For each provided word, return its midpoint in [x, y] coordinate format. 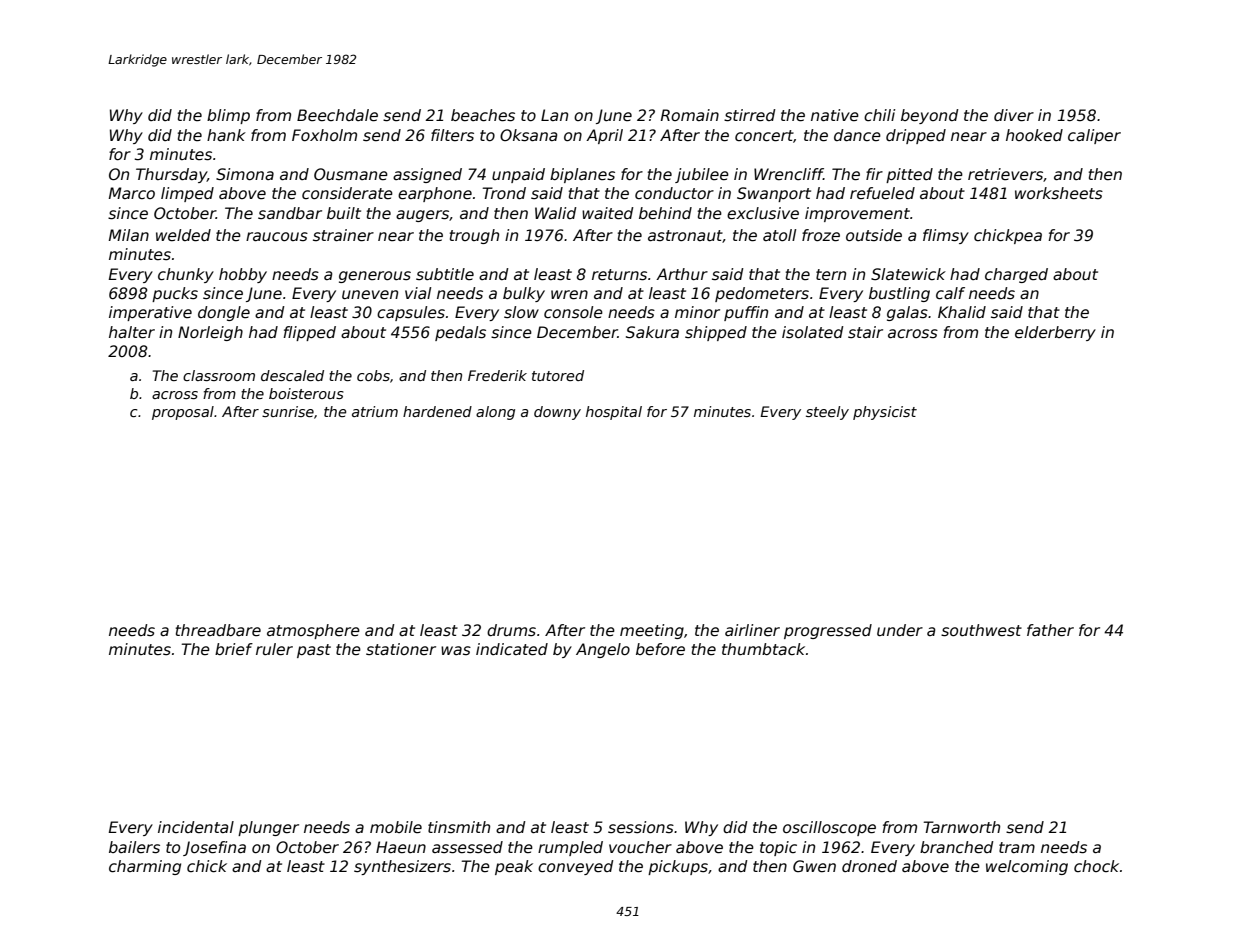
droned [869, 866]
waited [608, 213]
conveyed [576, 867]
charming [145, 867]
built [344, 213]
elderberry [1055, 333]
